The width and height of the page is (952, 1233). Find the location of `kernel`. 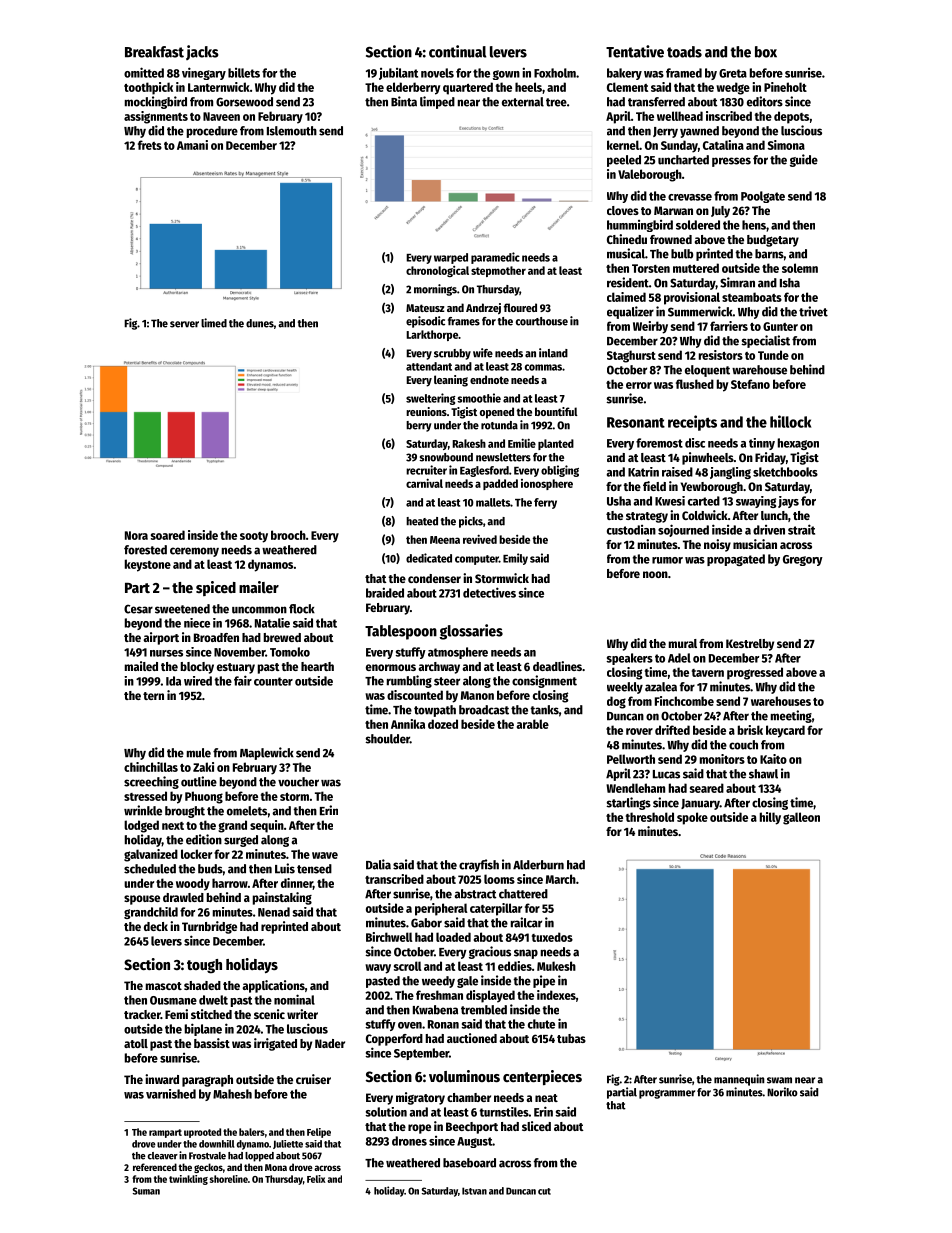

kernel is located at coordinates (623, 145).
